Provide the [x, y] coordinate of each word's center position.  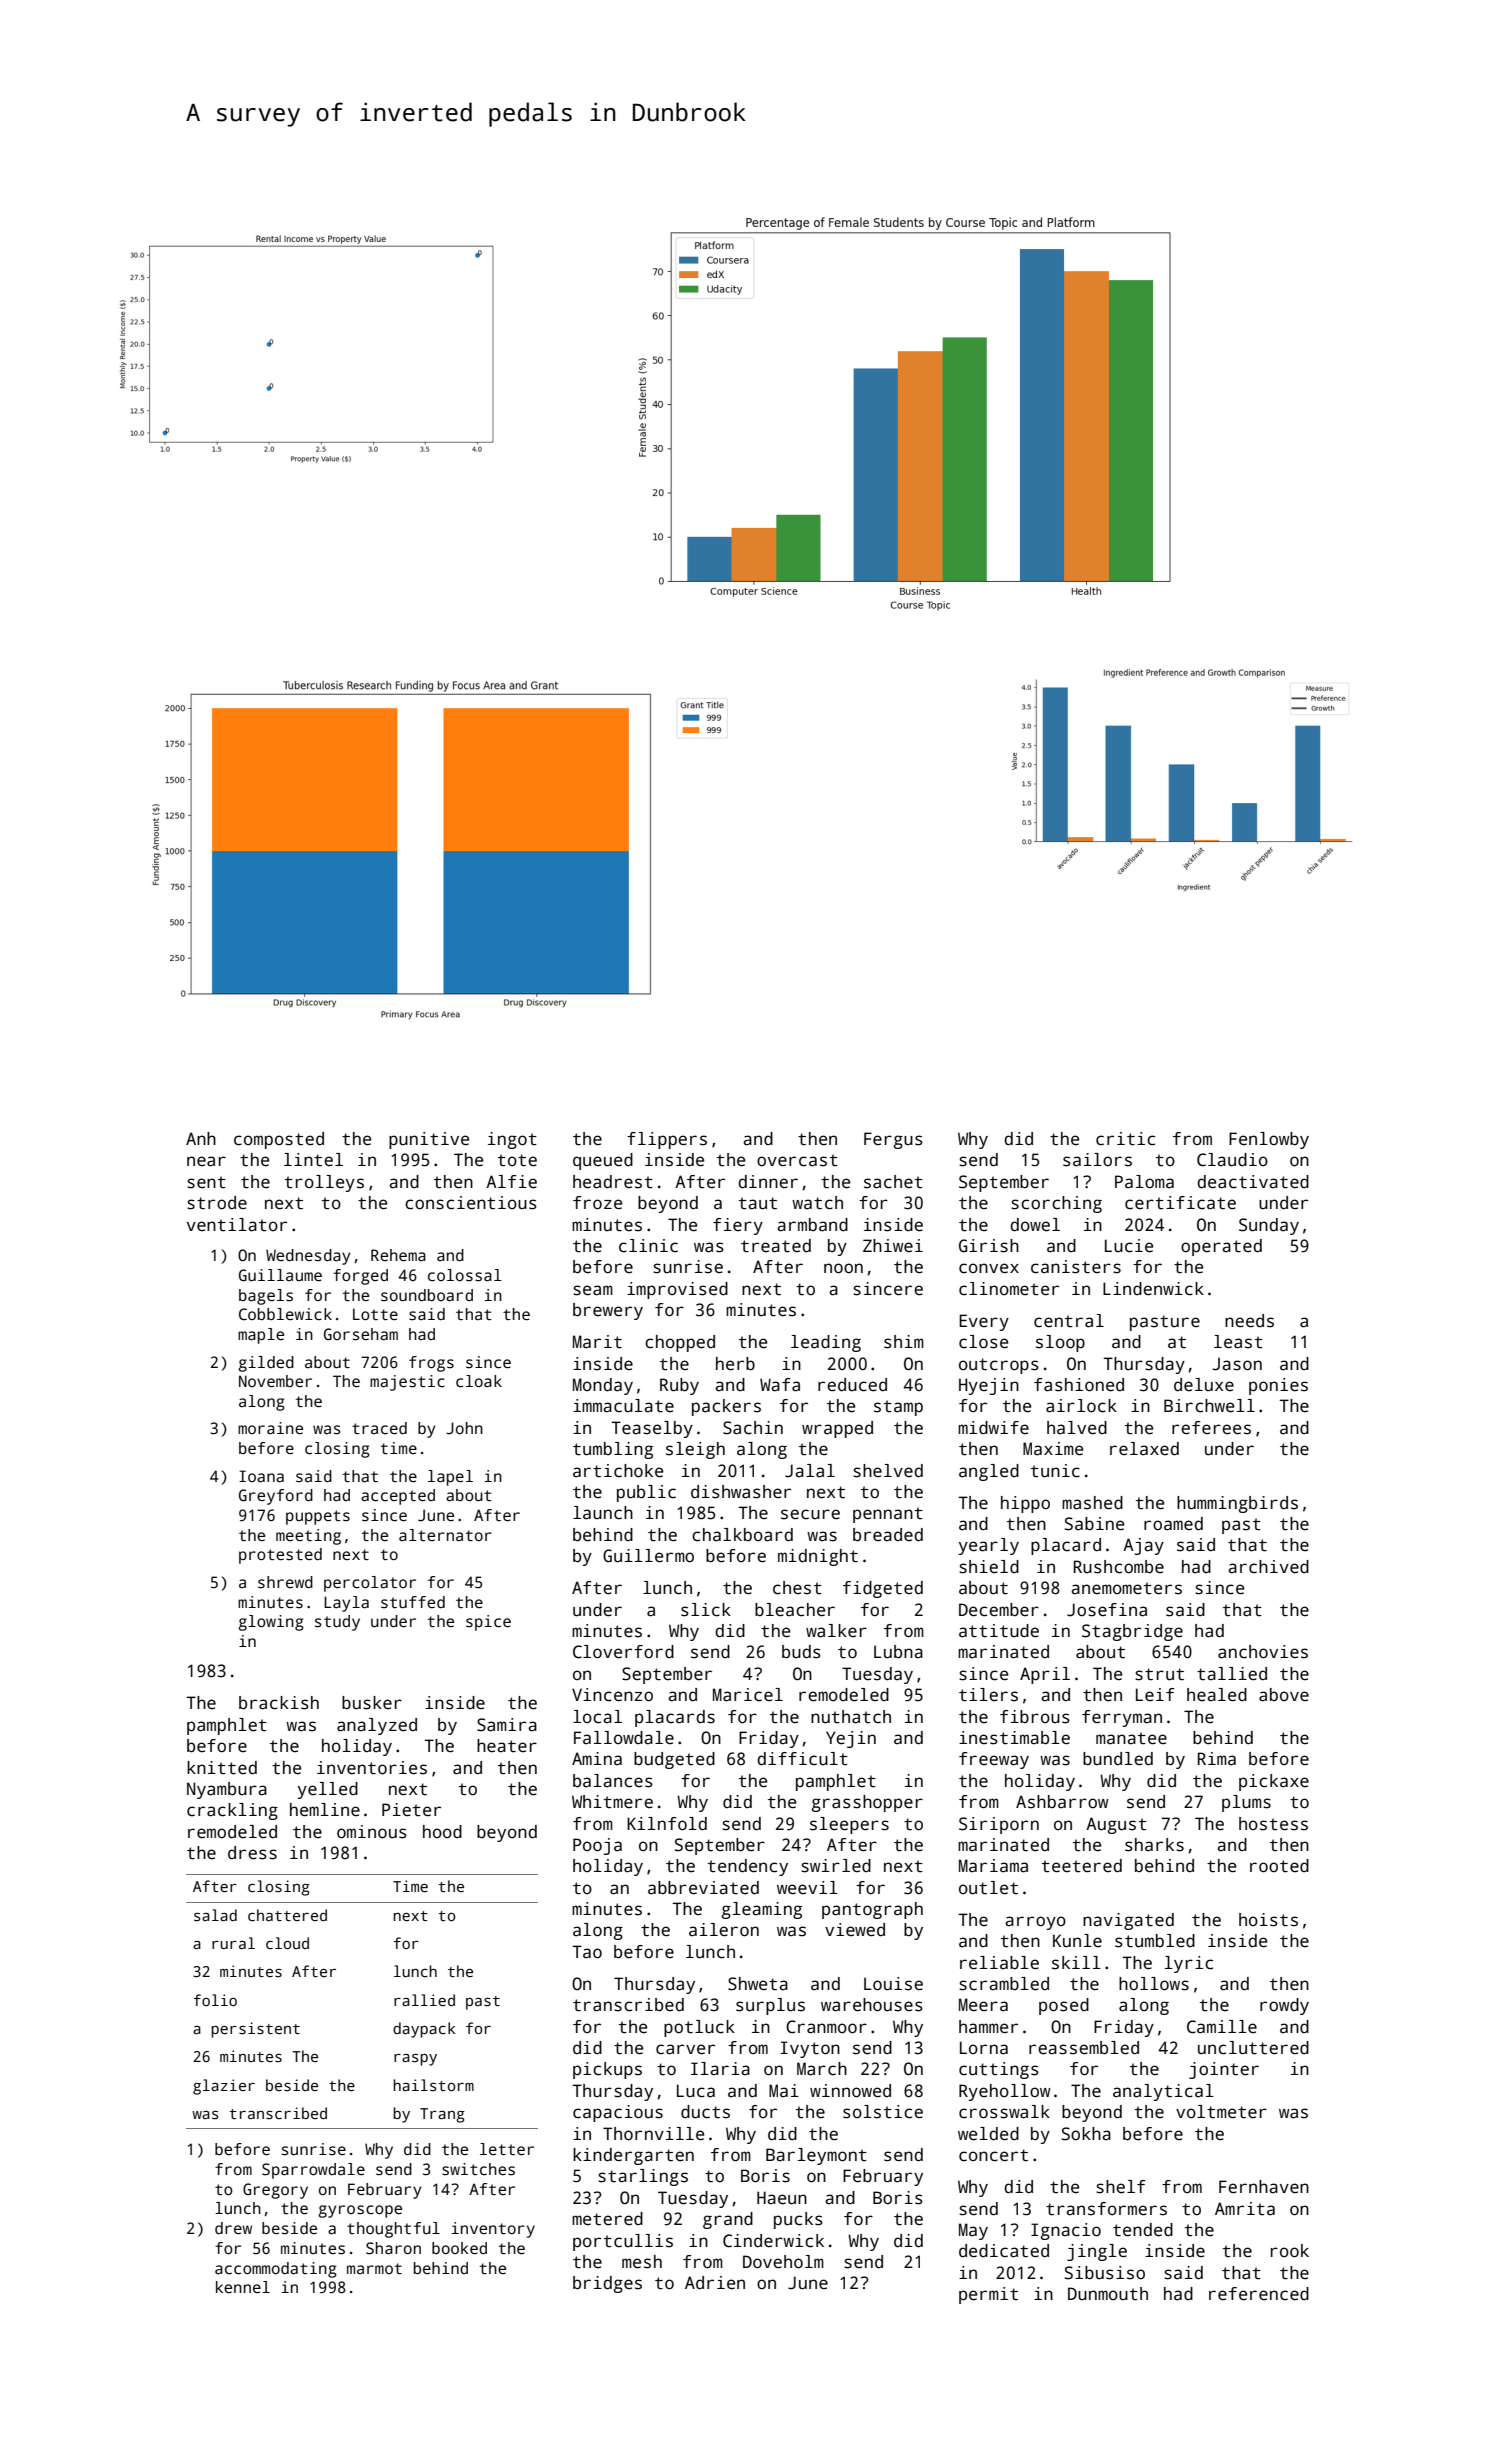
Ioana [261, 1476]
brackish [279, 1703]
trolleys [324, 1183]
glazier [224, 2087]
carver [685, 2049]
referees [1211, 1428]
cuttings [999, 2070]
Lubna [898, 1652]
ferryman [1122, 1718]
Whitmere [612, 1802]
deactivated [1253, 1182]
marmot [374, 2268]
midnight [818, 1557]
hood [442, 1831]
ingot [512, 1140]
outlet [988, 1888]
